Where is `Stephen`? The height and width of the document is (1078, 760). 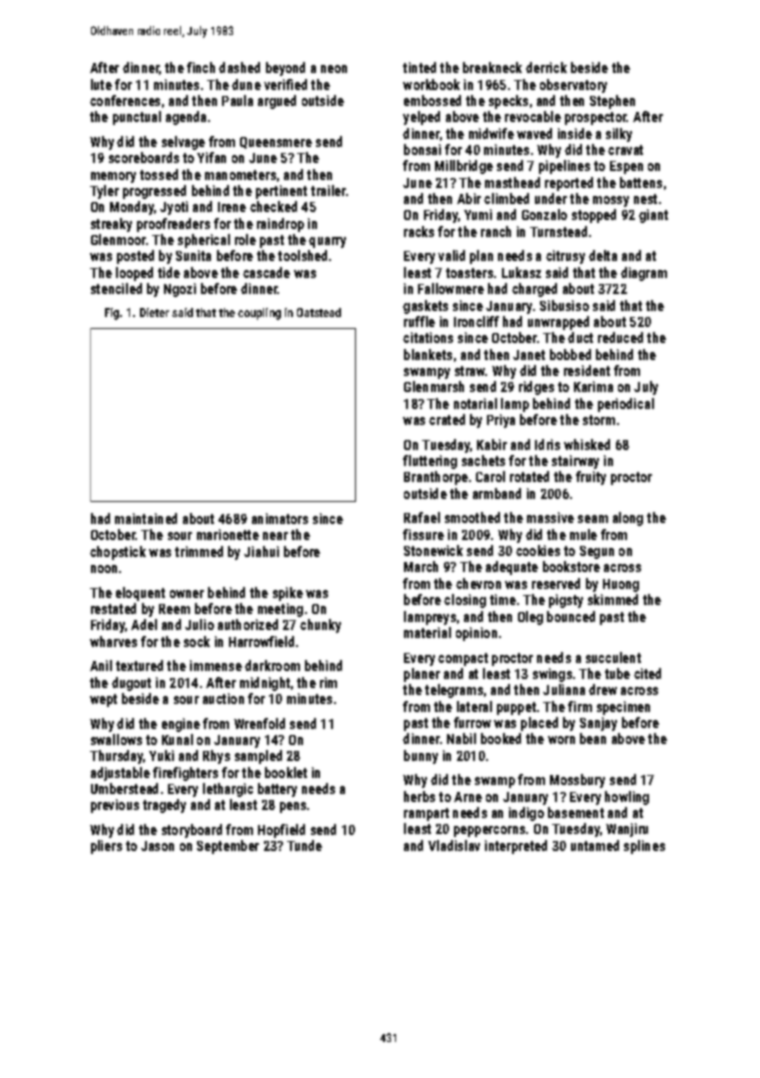 Stephen is located at coordinates (612, 102).
